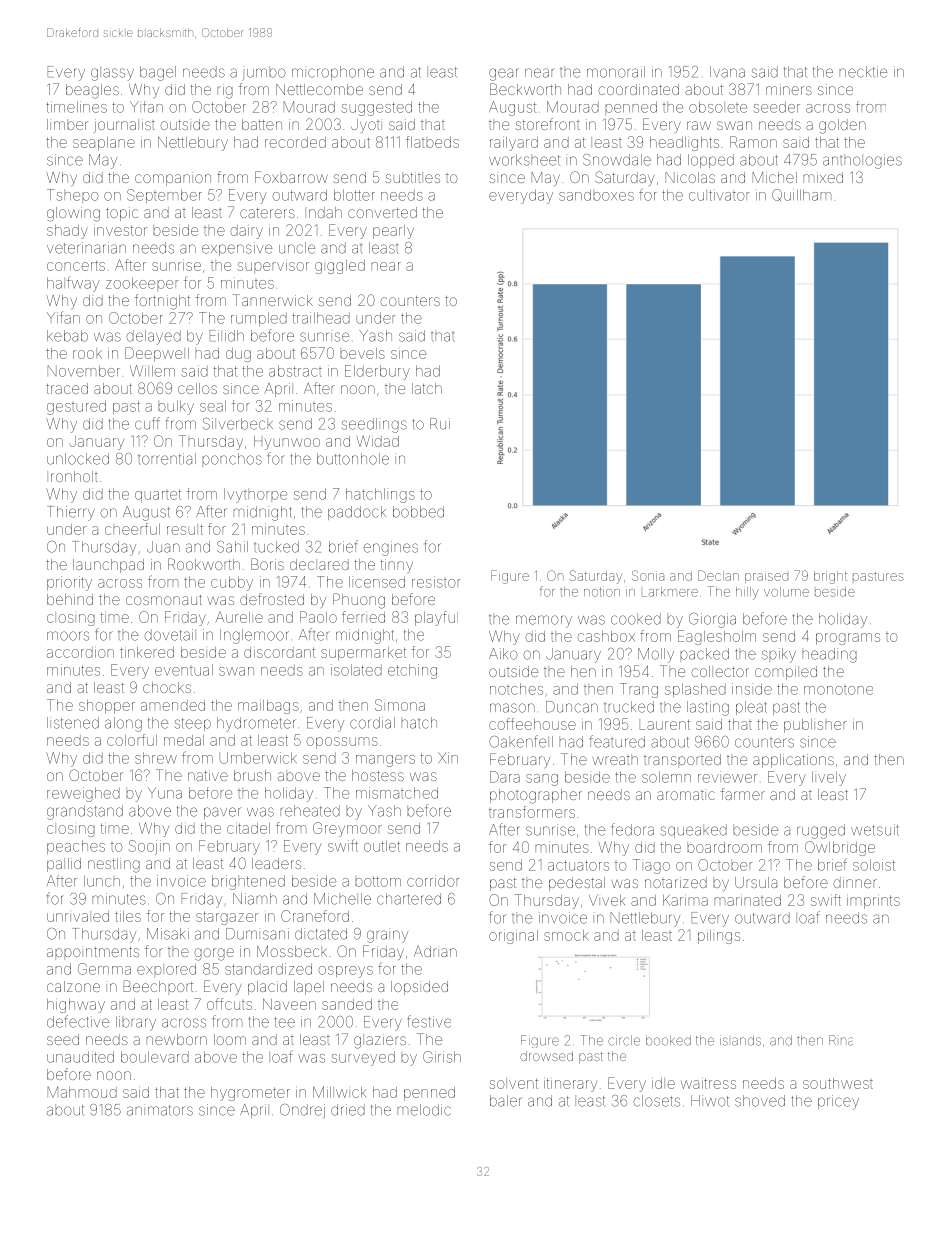  I want to click on praised, so click(766, 578).
